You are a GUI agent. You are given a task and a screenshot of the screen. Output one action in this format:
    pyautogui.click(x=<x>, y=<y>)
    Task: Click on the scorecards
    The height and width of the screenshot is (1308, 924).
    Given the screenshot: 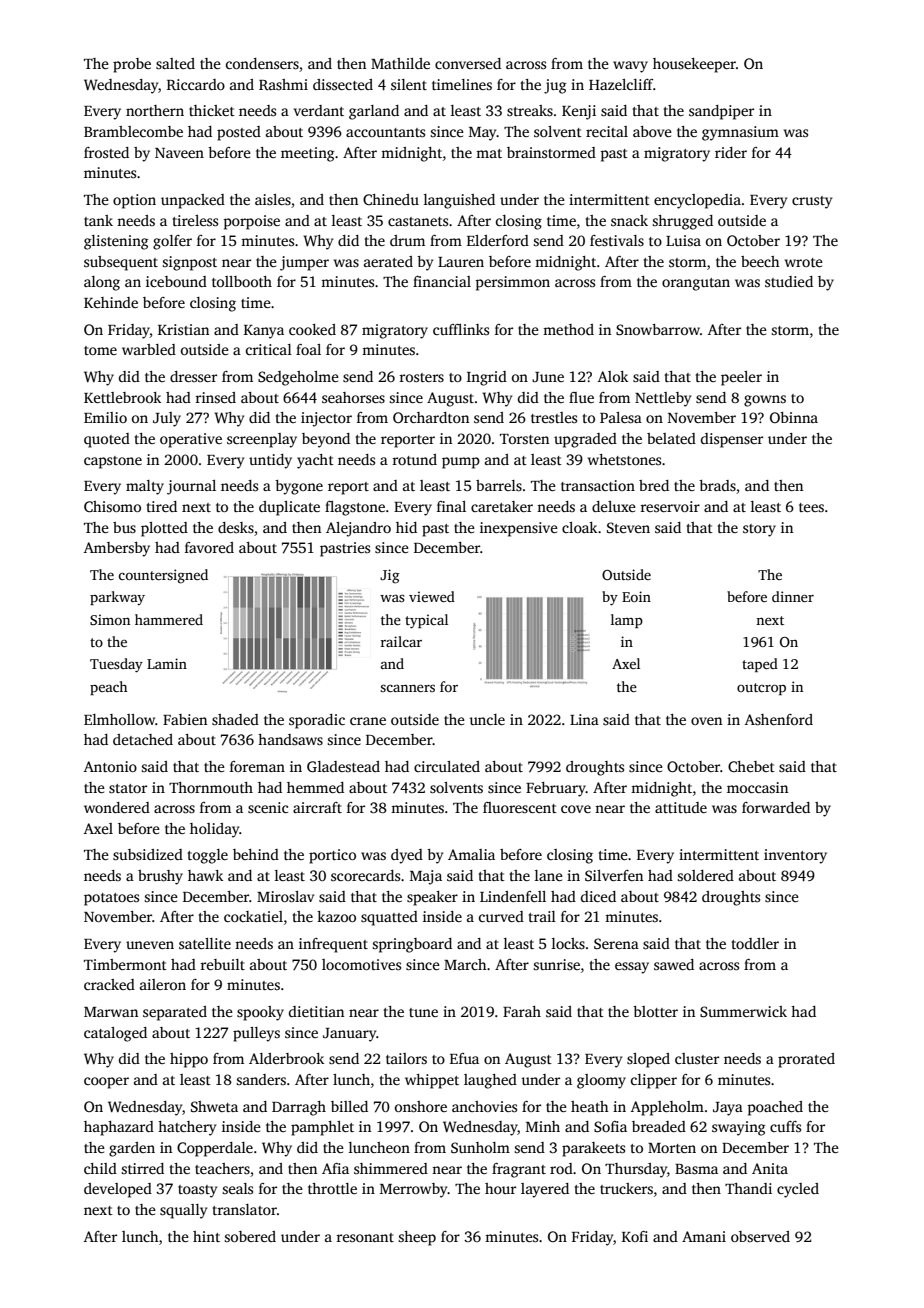 What is the action you would take?
    pyautogui.click(x=365, y=875)
